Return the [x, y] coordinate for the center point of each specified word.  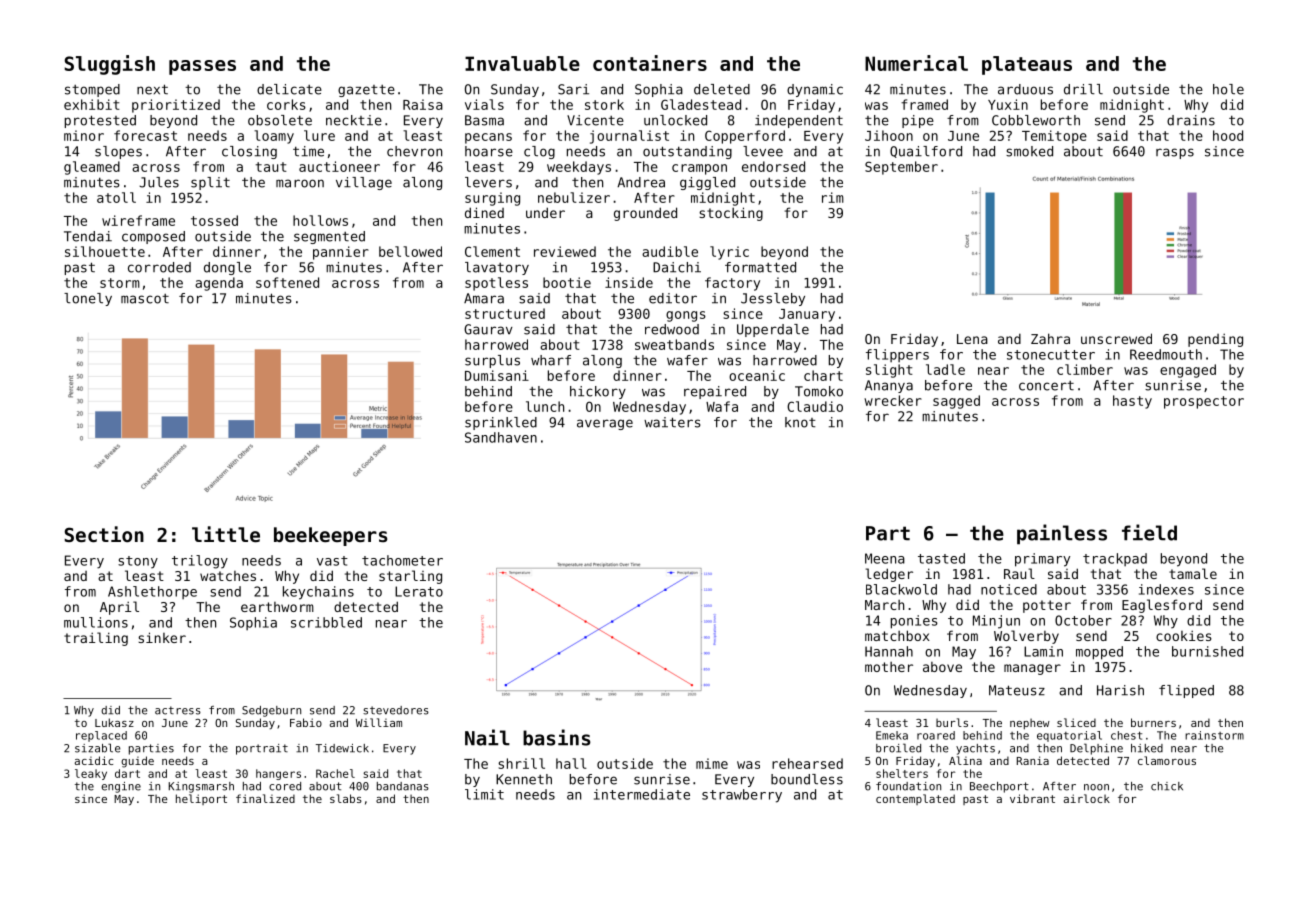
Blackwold [901, 589]
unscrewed [1116, 338]
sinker [162, 637]
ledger [889, 575]
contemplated [915, 799]
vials [484, 104]
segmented [329, 237]
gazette [366, 91]
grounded [645, 214]
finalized [265, 798]
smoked [1029, 151]
